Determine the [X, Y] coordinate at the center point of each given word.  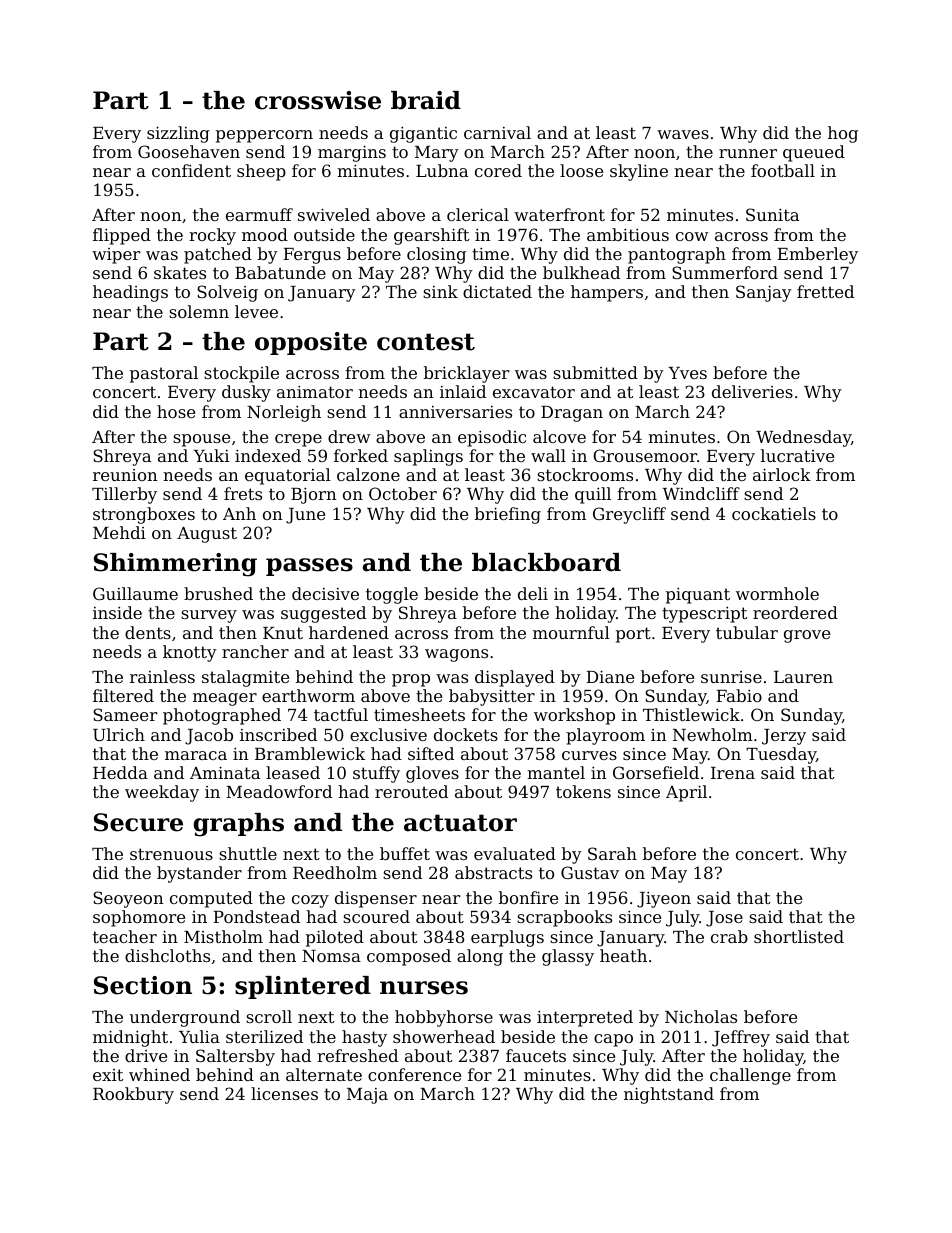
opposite [311, 343]
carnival [497, 132]
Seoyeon [128, 899]
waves [683, 134]
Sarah [612, 853]
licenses [284, 1093]
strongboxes [144, 515]
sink [440, 291]
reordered [795, 612]
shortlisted [799, 936]
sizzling [178, 134]
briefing [508, 515]
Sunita [772, 214]
